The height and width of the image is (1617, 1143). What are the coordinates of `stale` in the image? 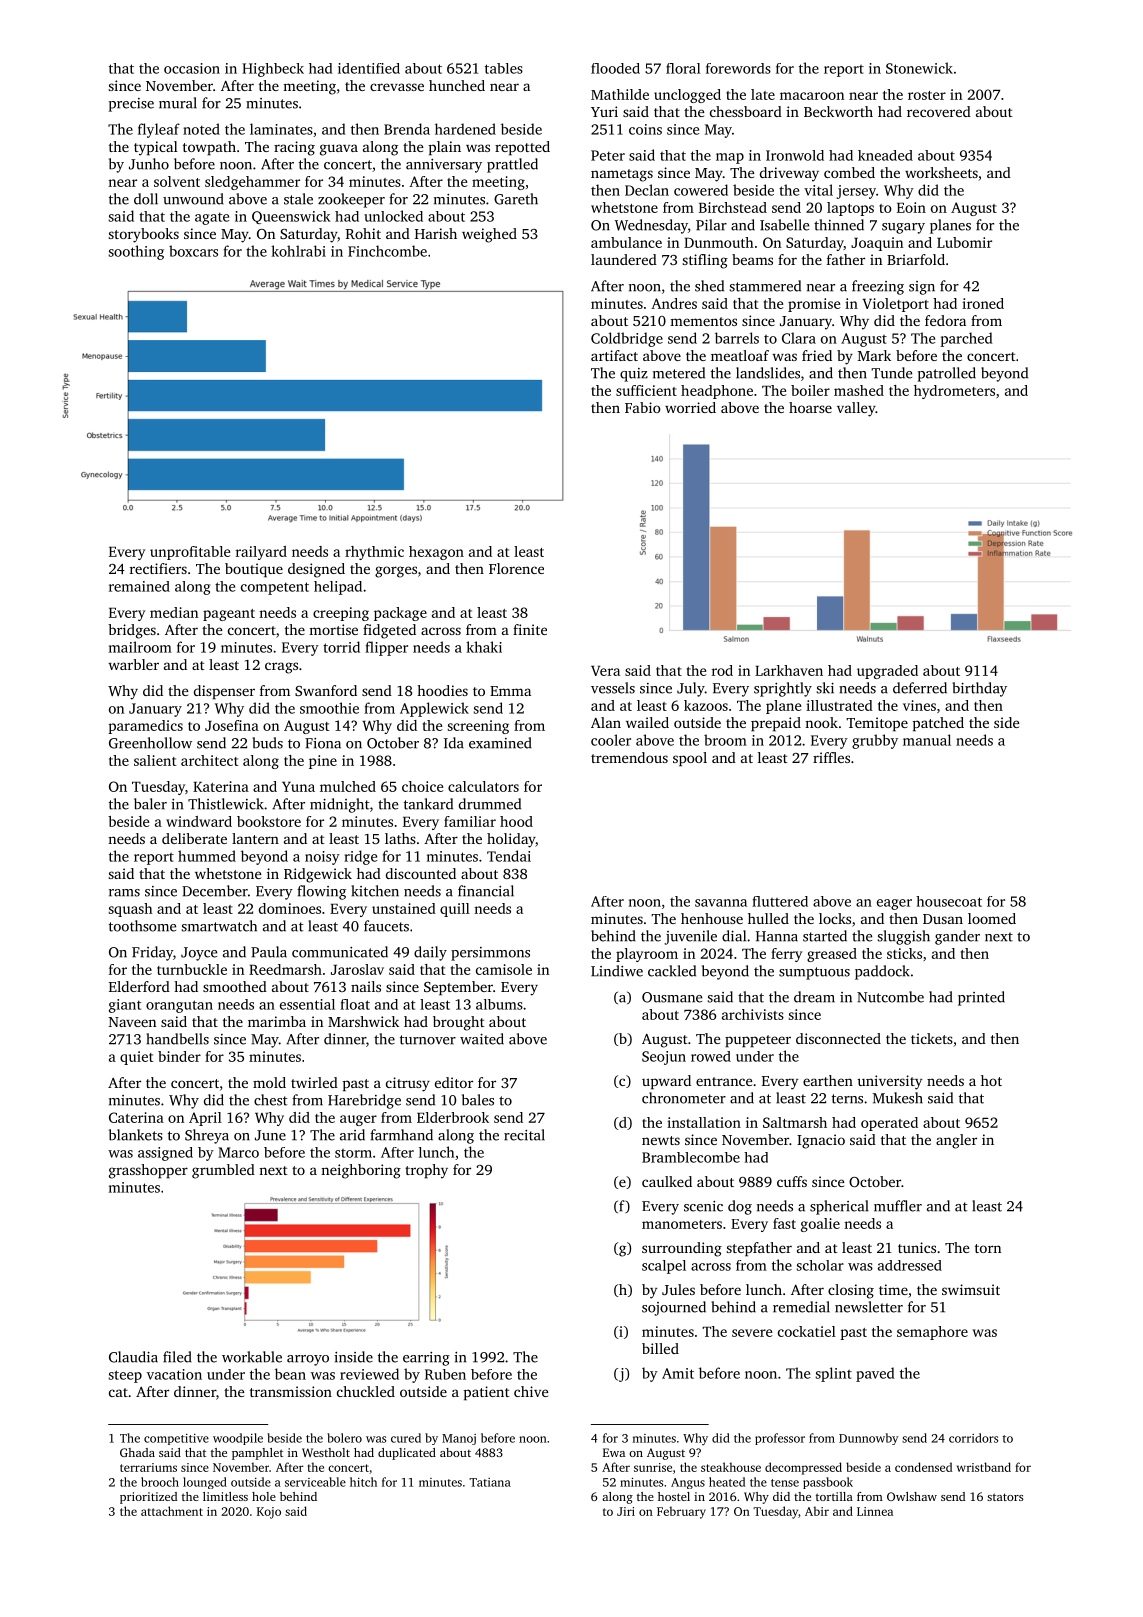 It's located at (298, 199).
